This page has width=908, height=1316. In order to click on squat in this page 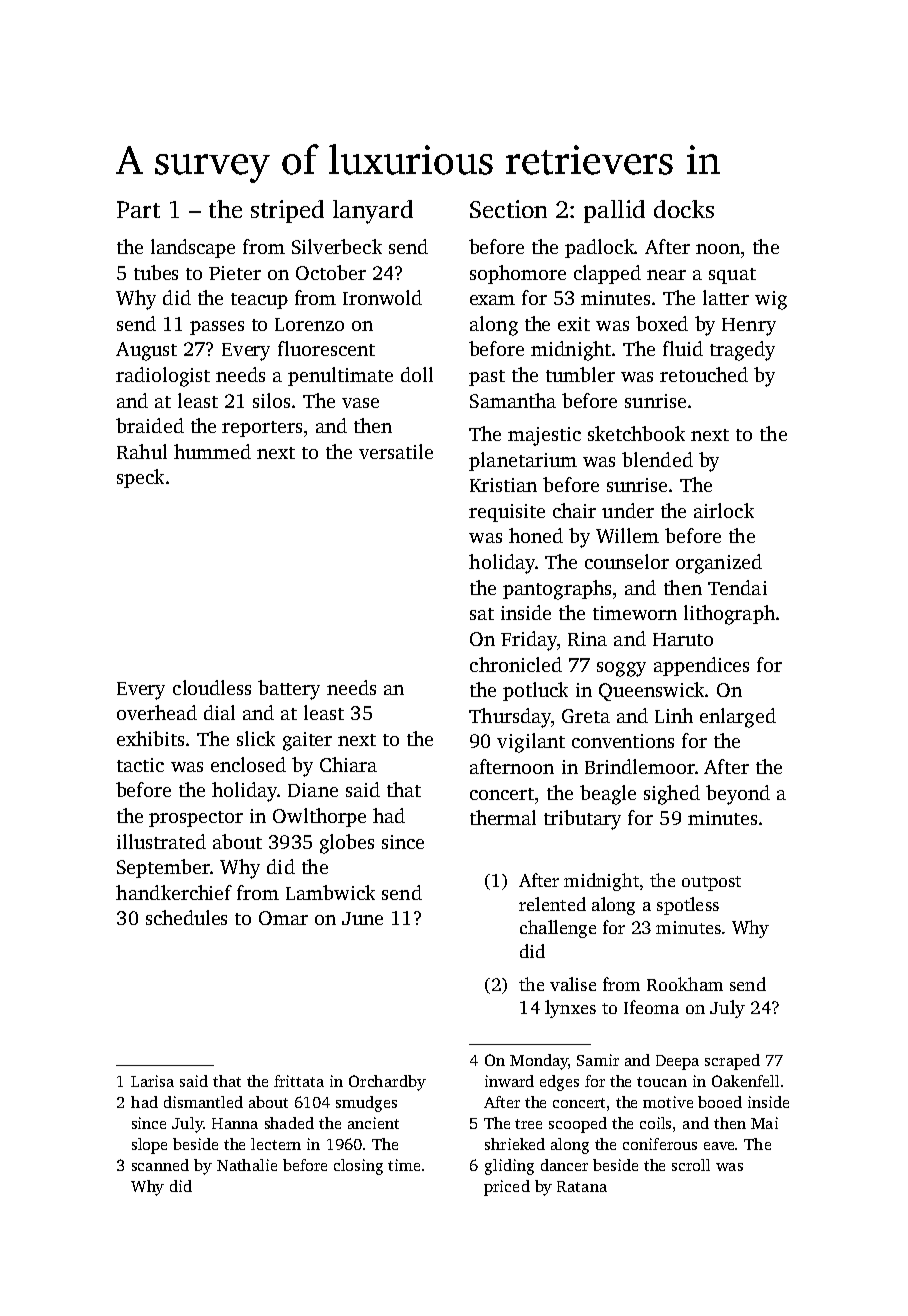, I will do `click(732, 276)`.
